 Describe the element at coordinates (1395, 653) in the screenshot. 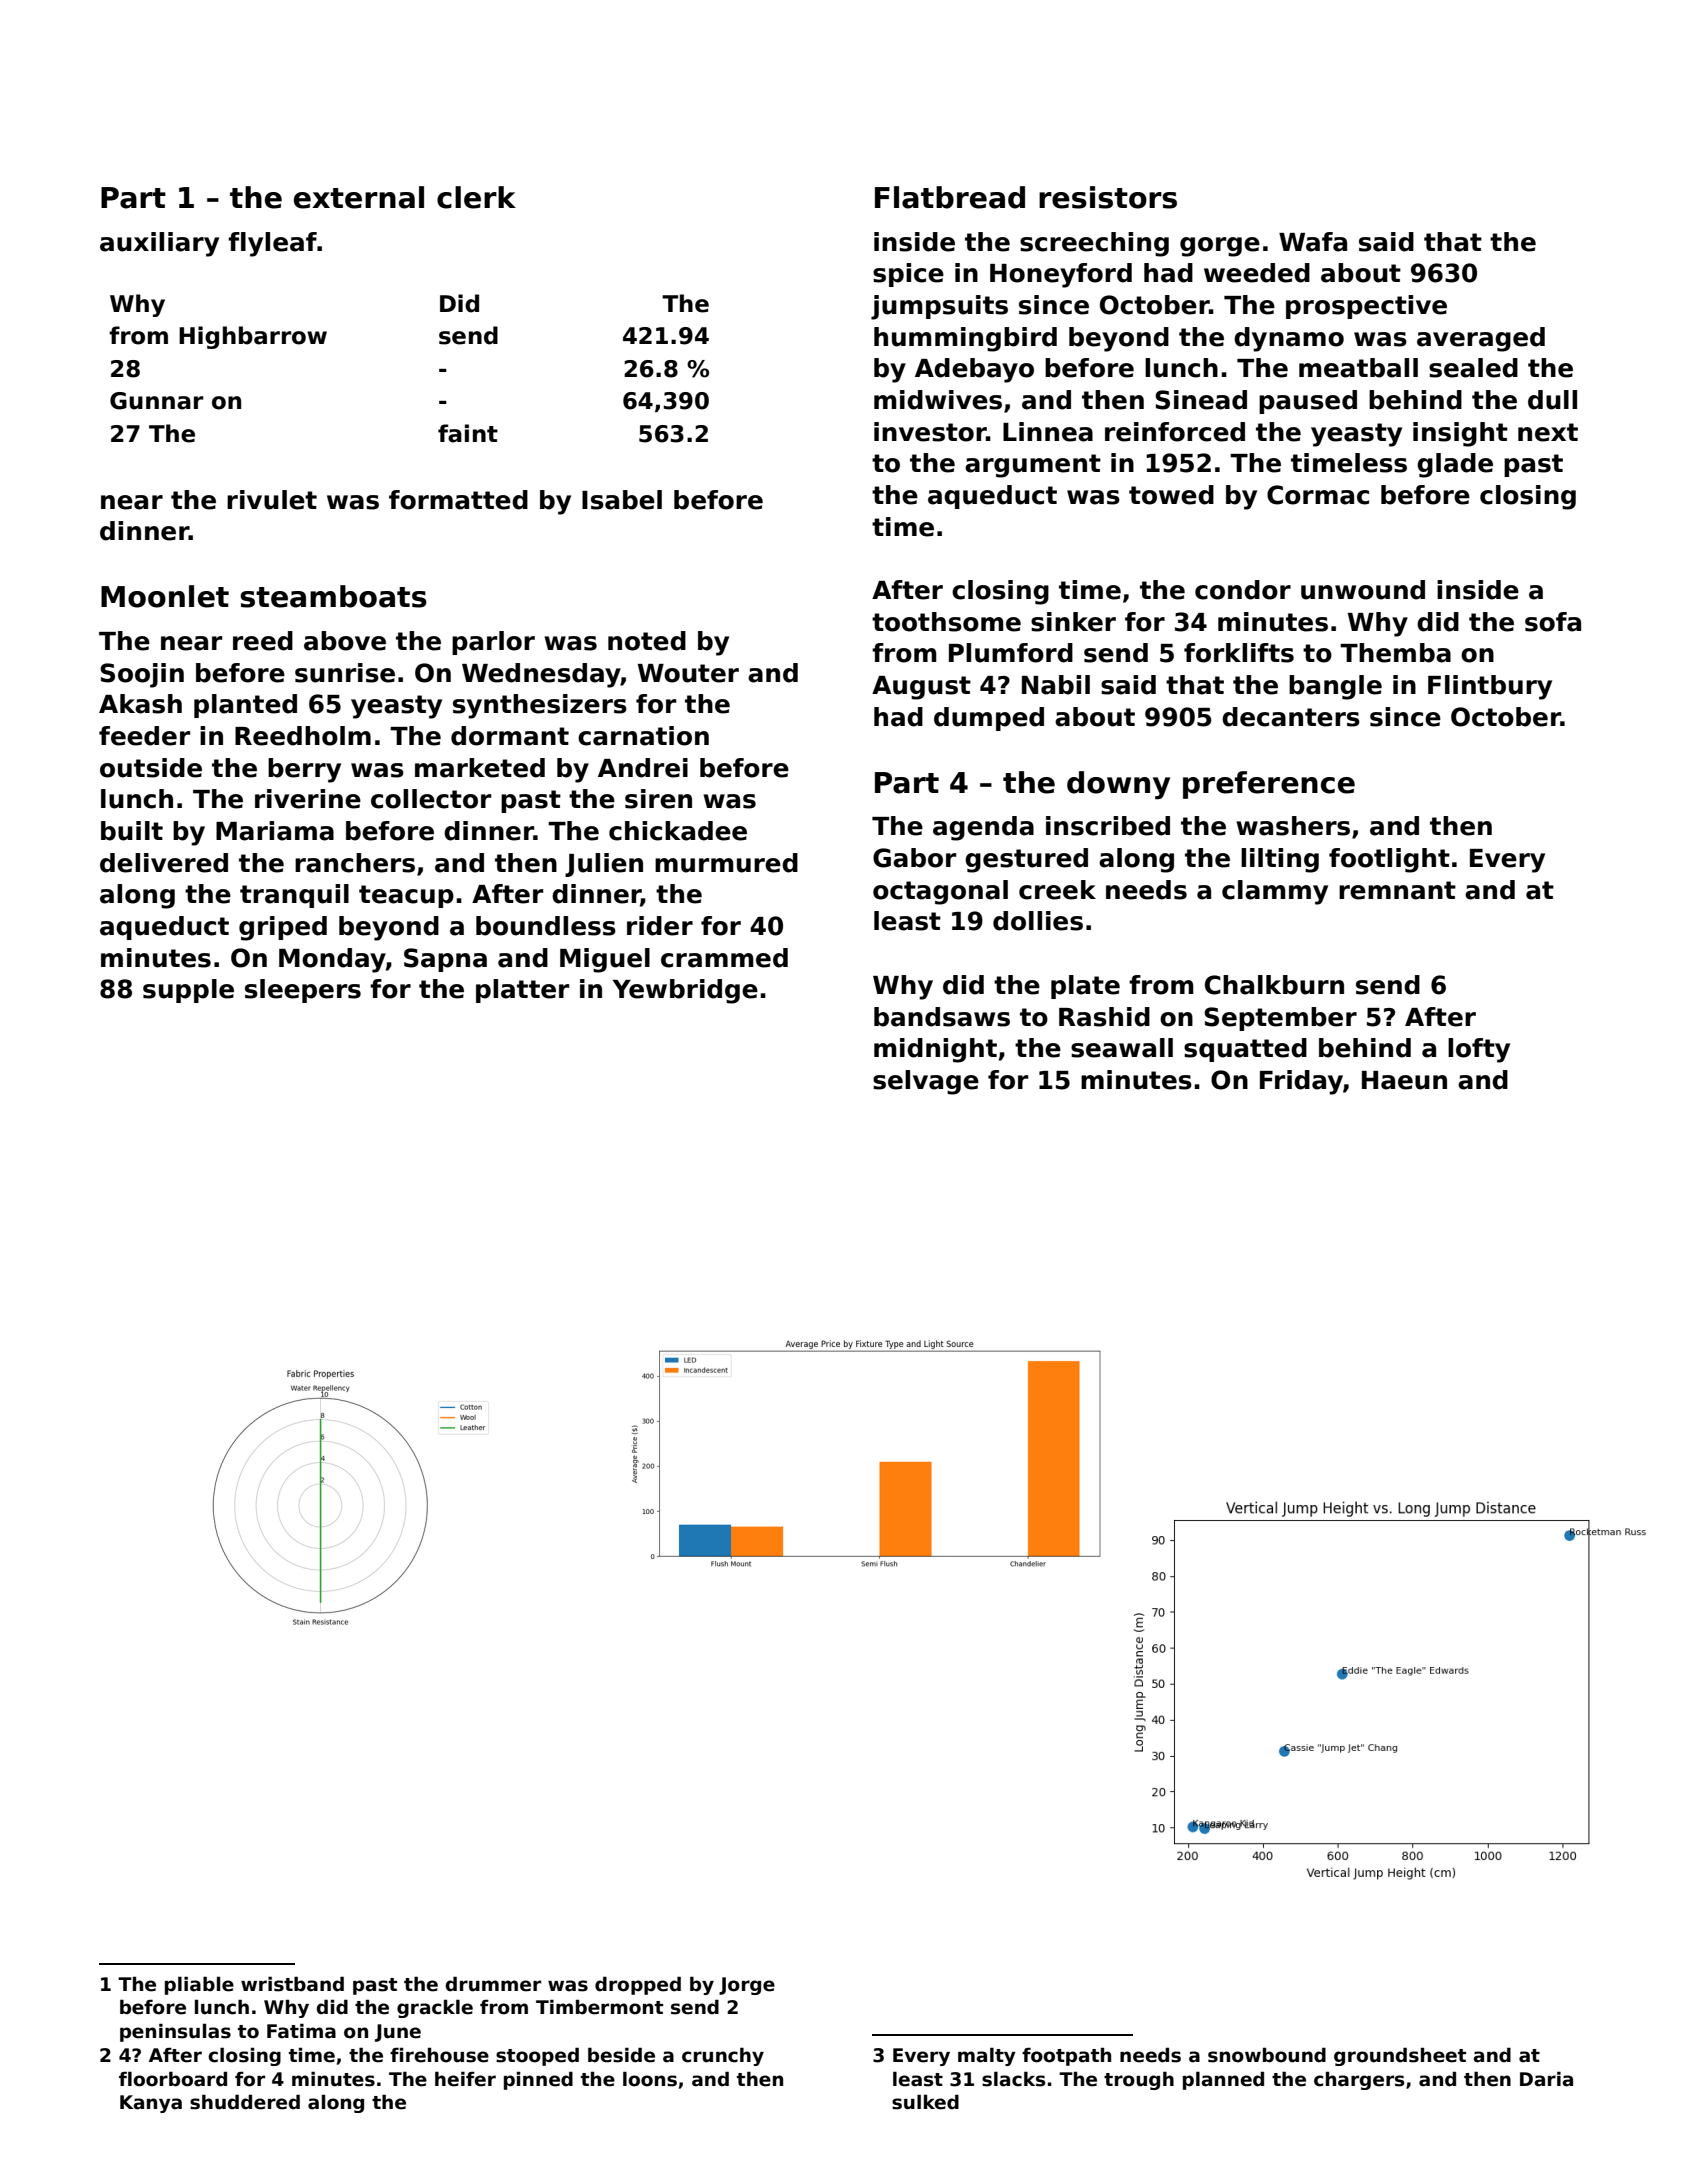

I see `Themba` at that location.
